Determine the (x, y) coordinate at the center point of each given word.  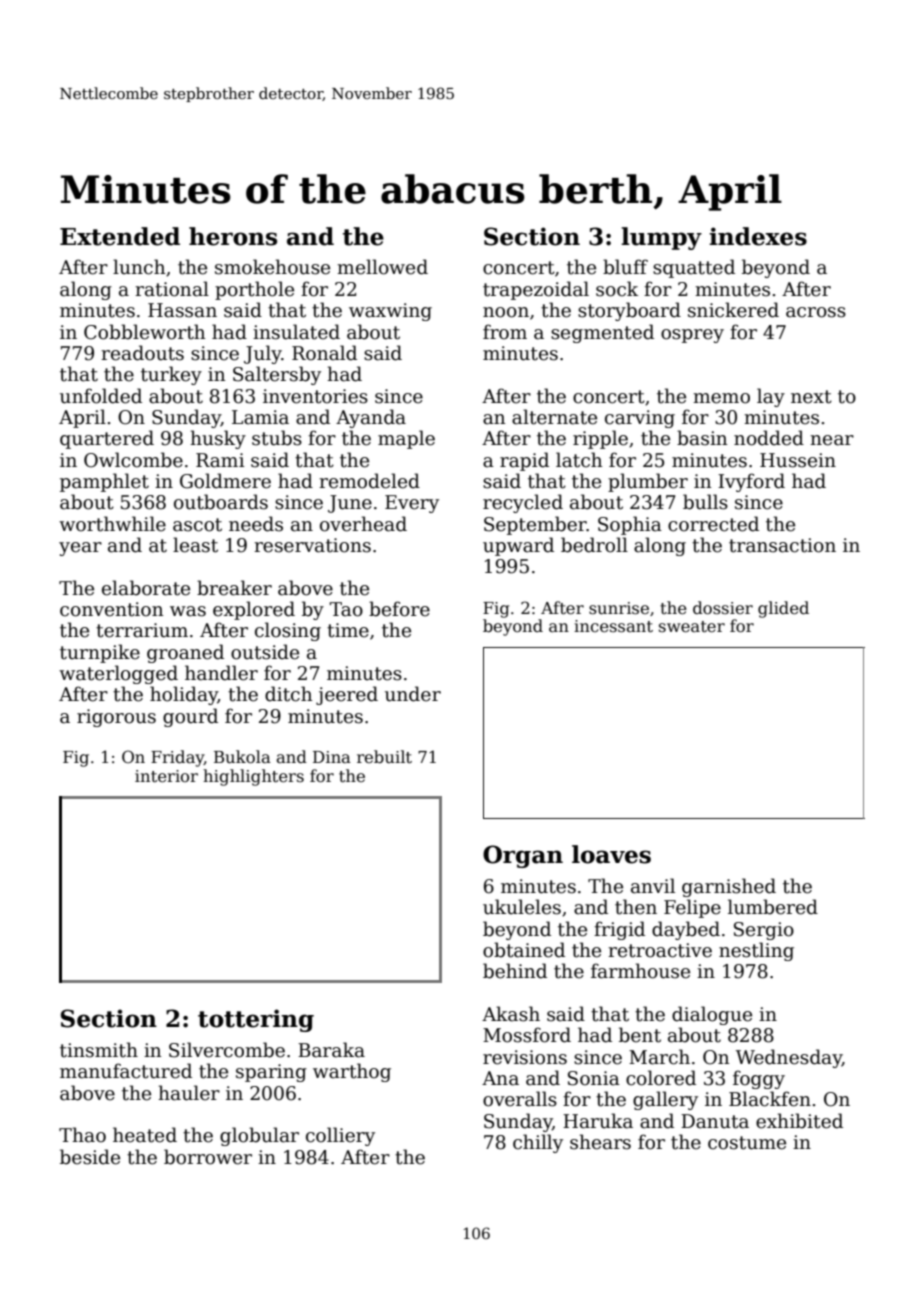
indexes (758, 236)
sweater (692, 627)
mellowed (382, 267)
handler (221, 673)
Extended (120, 236)
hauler (189, 1093)
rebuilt (384, 757)
